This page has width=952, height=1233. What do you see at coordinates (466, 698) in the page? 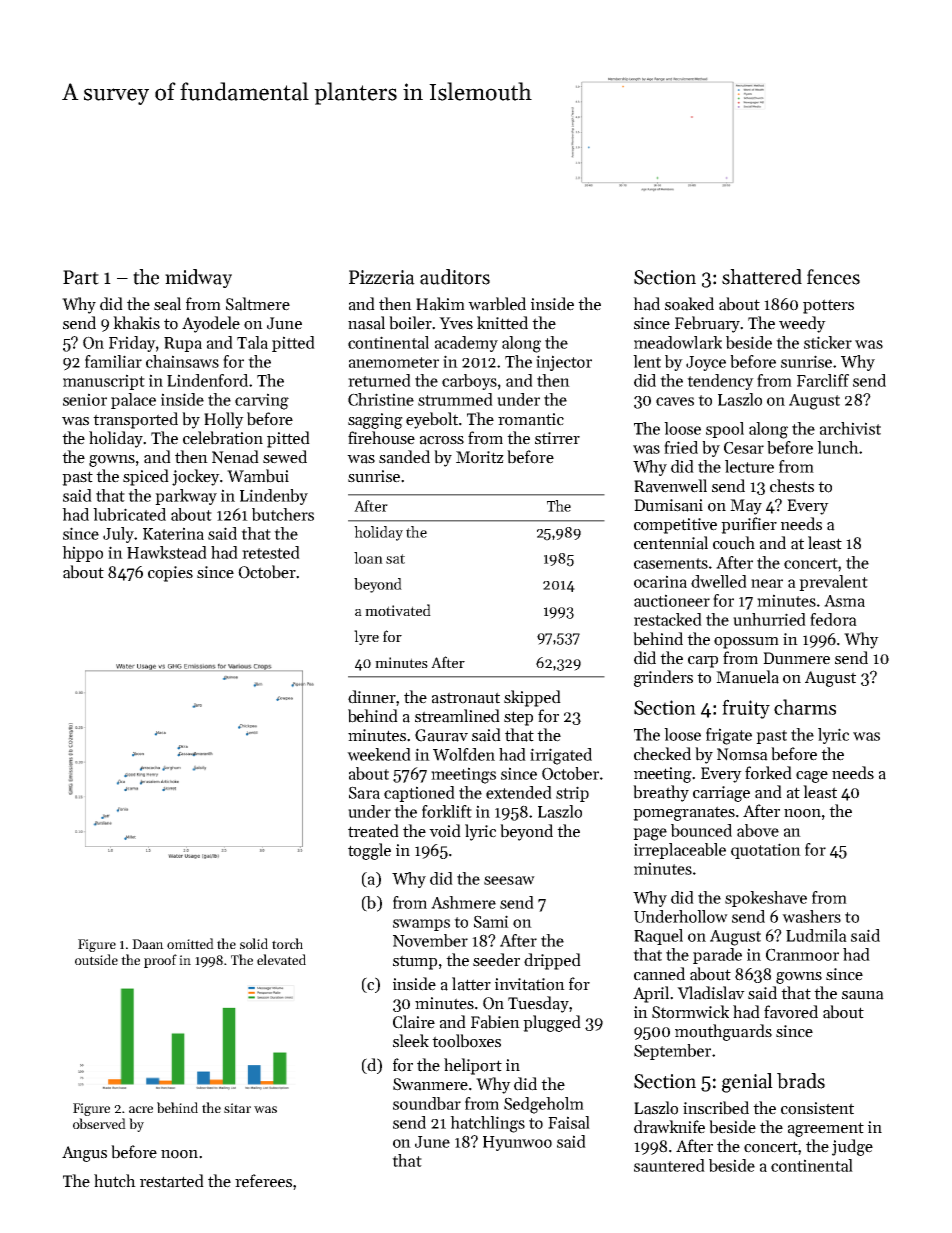
I see `astronaut` at bounding box center [466, 698].
